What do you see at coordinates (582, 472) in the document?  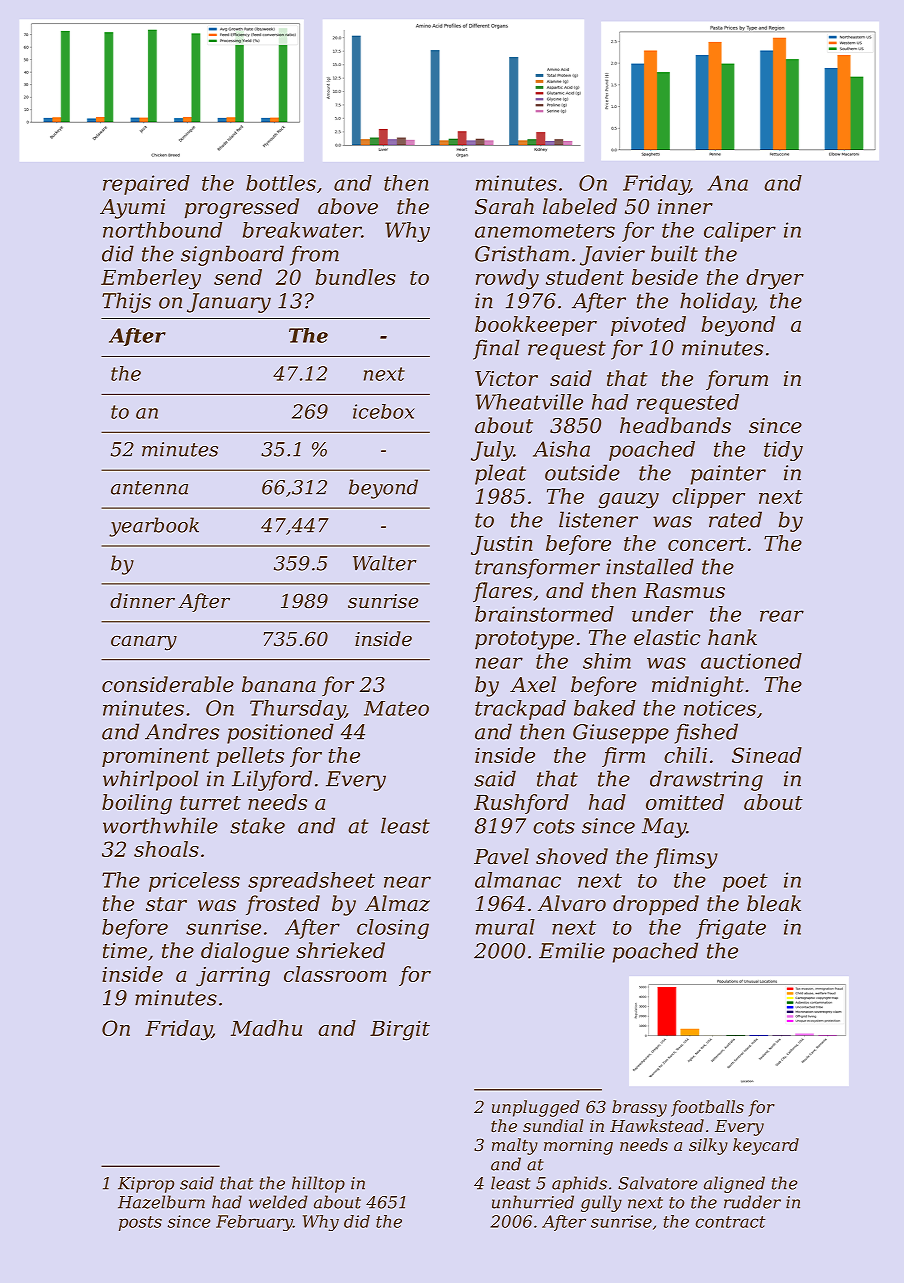 I see `outside` at bounding box center [582, 472].
